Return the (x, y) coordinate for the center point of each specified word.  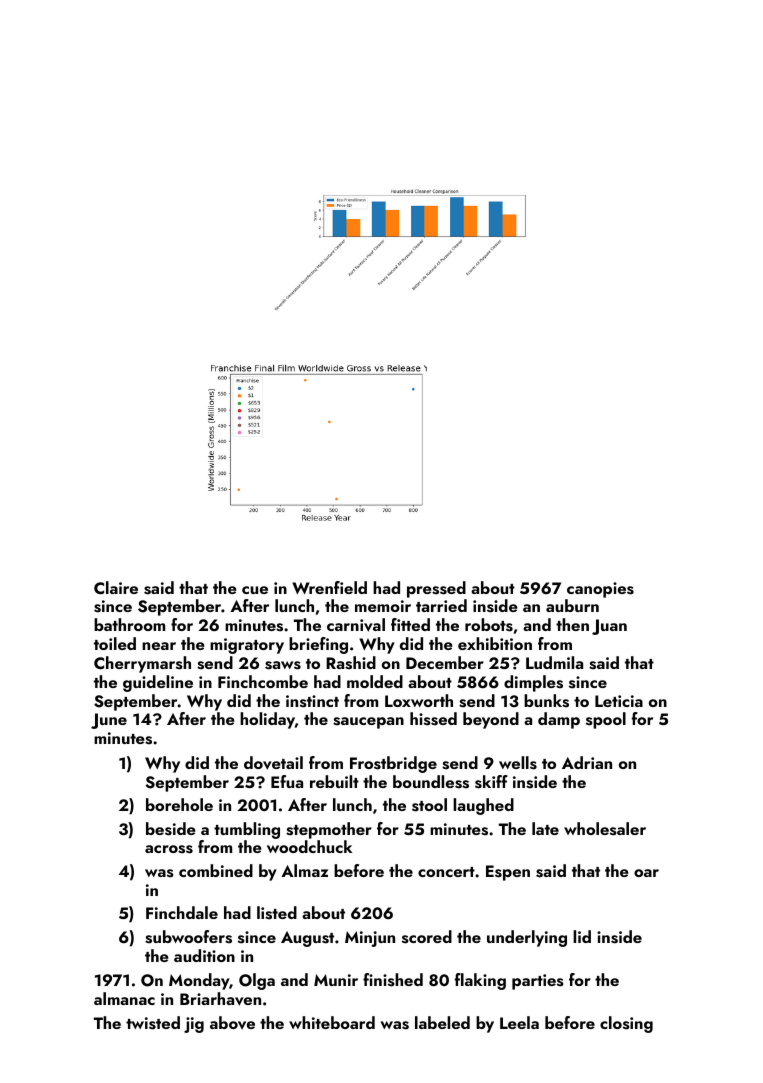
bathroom (129, 624)
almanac (124, 998)
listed (277, 913)
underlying (527, 938)
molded (375, 681)
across (169, 849)
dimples (533, 683)
